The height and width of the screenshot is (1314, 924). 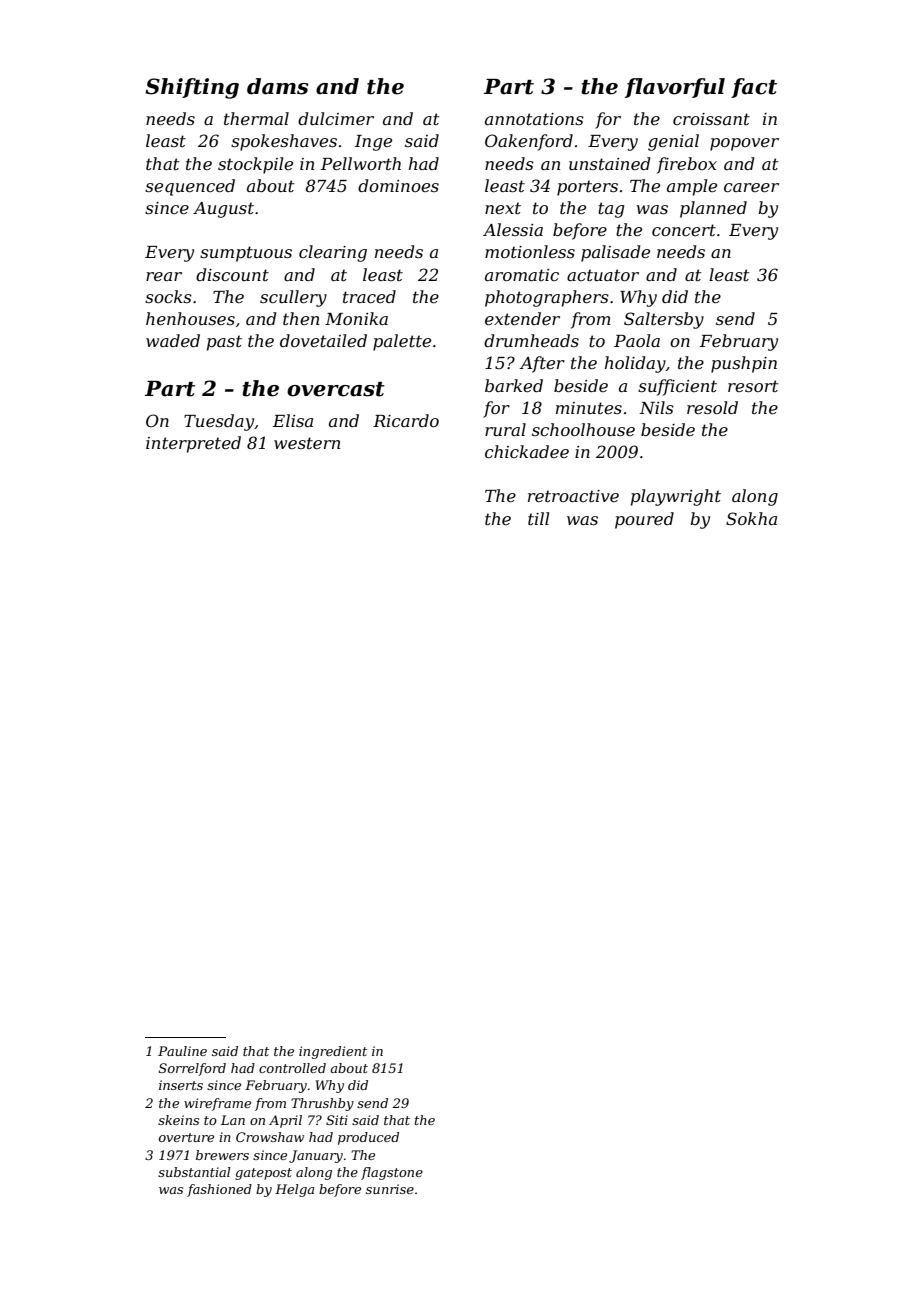 I want to click on till, so click(x=538, y=518).
